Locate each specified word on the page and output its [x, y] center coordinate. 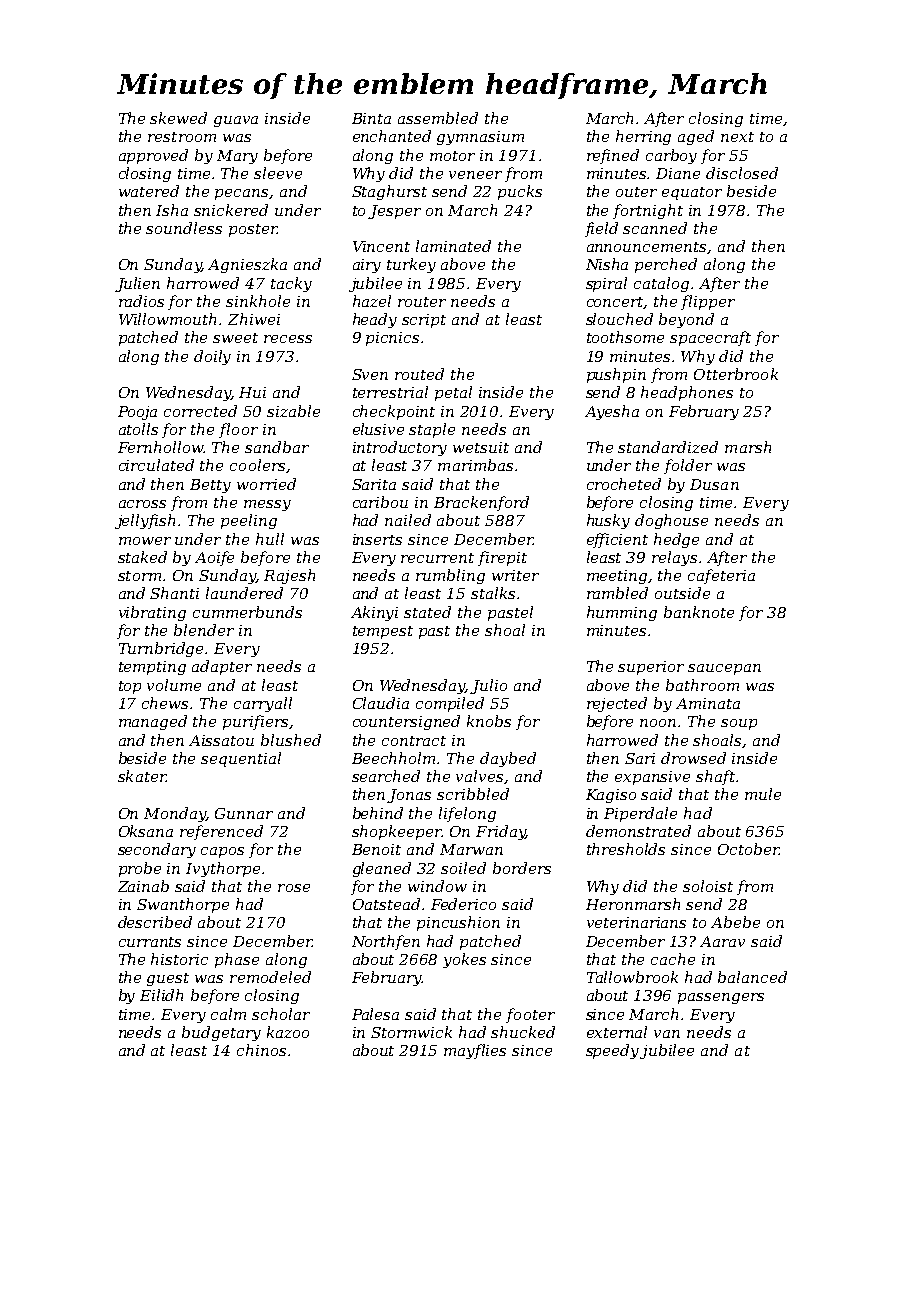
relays [674, 558]
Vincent [381, 246]
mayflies [475, 1051]
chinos [261, 1050]
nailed [408, 520]
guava [236, 121]
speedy [613, 1051]
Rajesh [289, 576]
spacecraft [710, 338]
